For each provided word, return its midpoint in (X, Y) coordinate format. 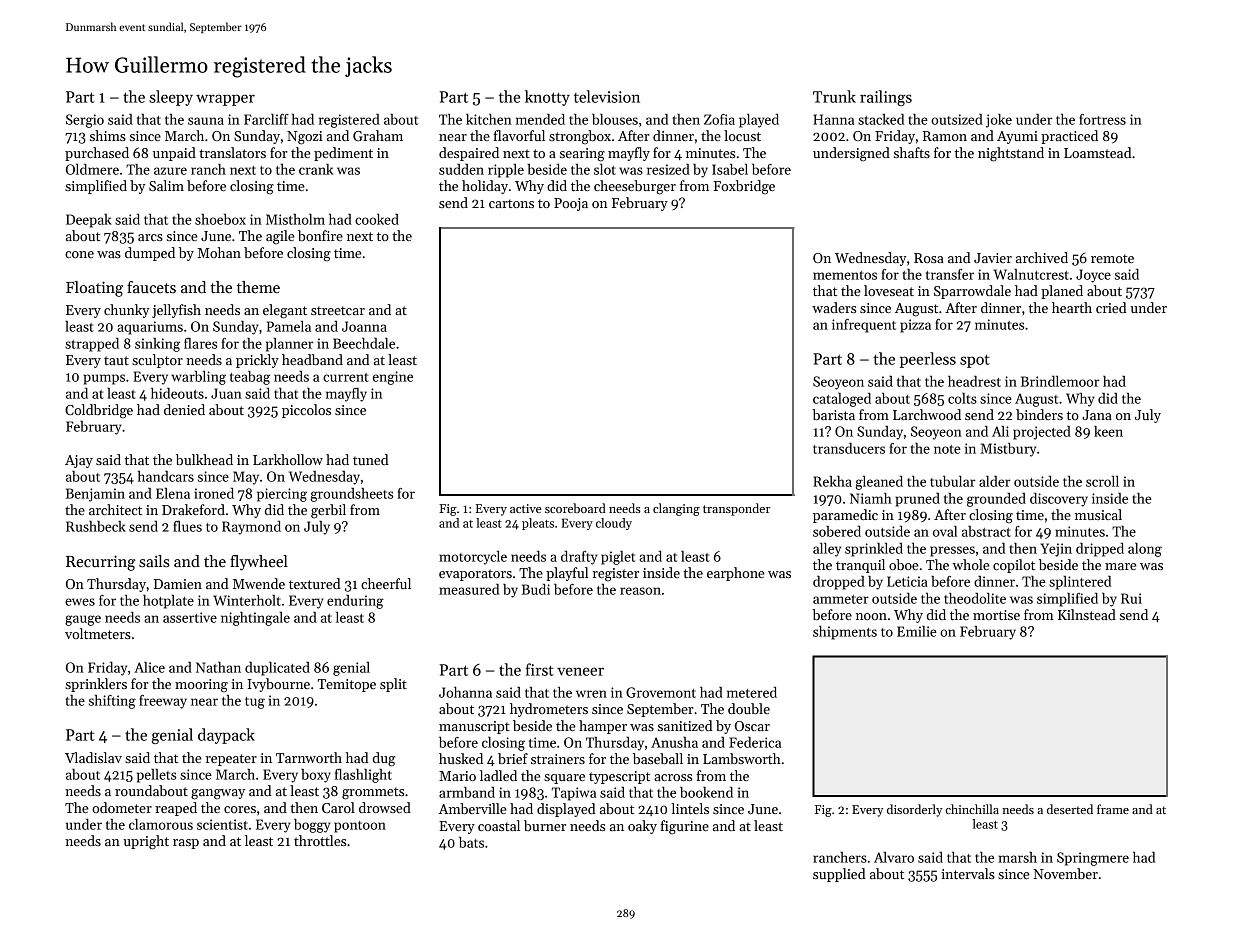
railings (886, 98)
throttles (320, 840)
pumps (104, 379)
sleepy (171, 98)
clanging (676, 509)
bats (471, 842)
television (607, 96)
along (1145, 550)
